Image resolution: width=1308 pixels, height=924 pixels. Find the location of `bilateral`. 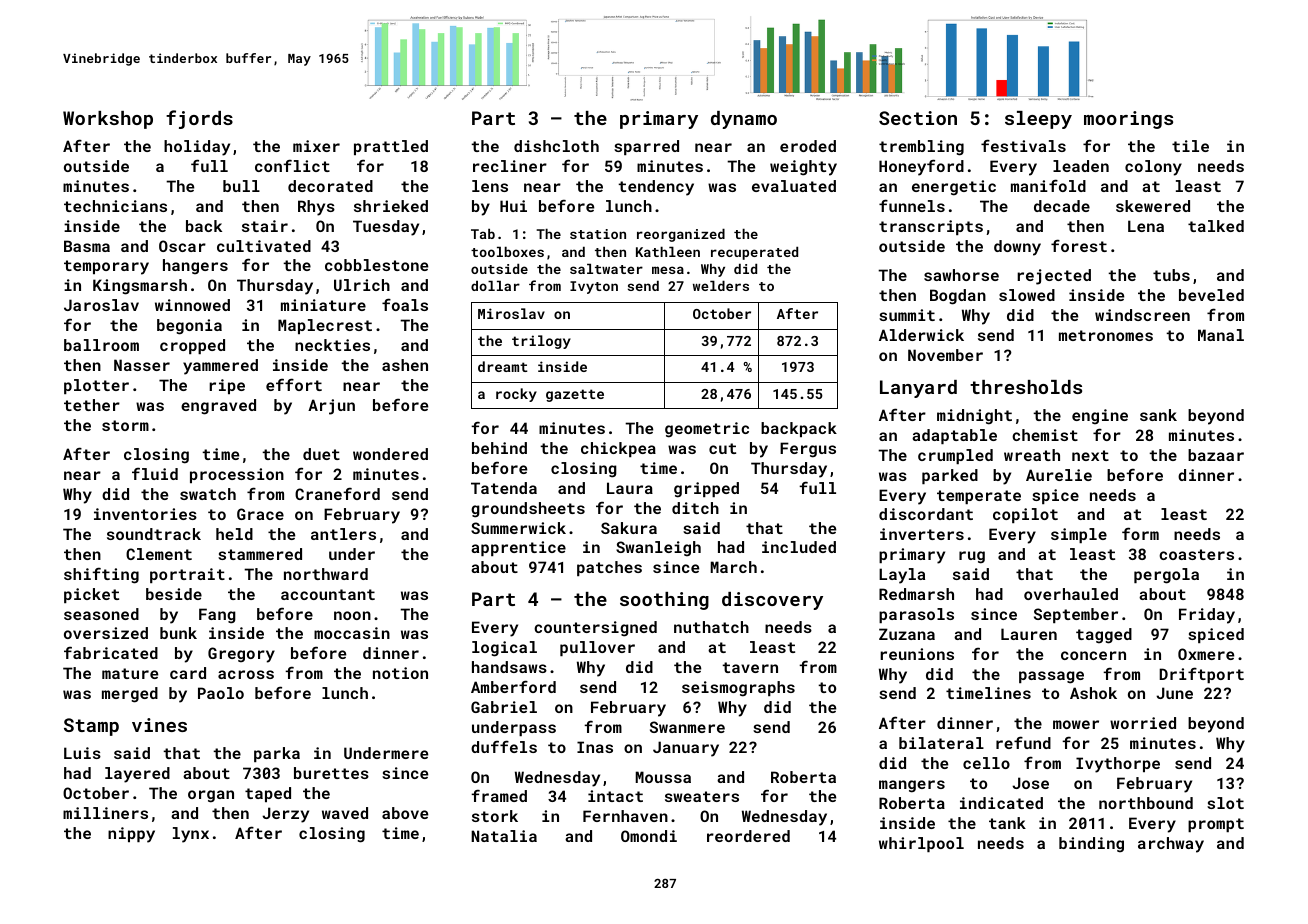

bilateral is located at coordinates (941, 743).
